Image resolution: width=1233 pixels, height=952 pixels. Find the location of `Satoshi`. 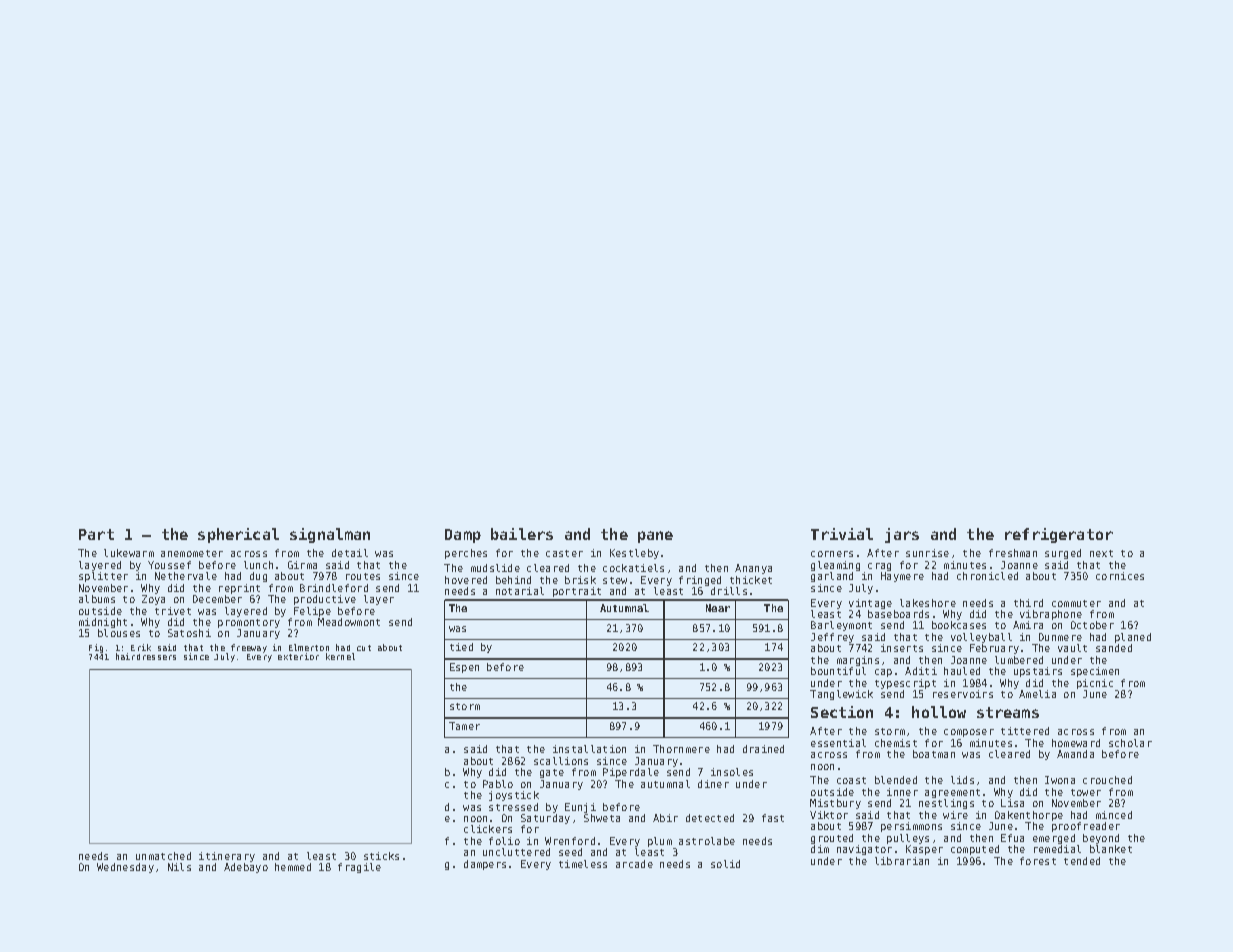

Satoshi is located at coordinates (189, 633).
